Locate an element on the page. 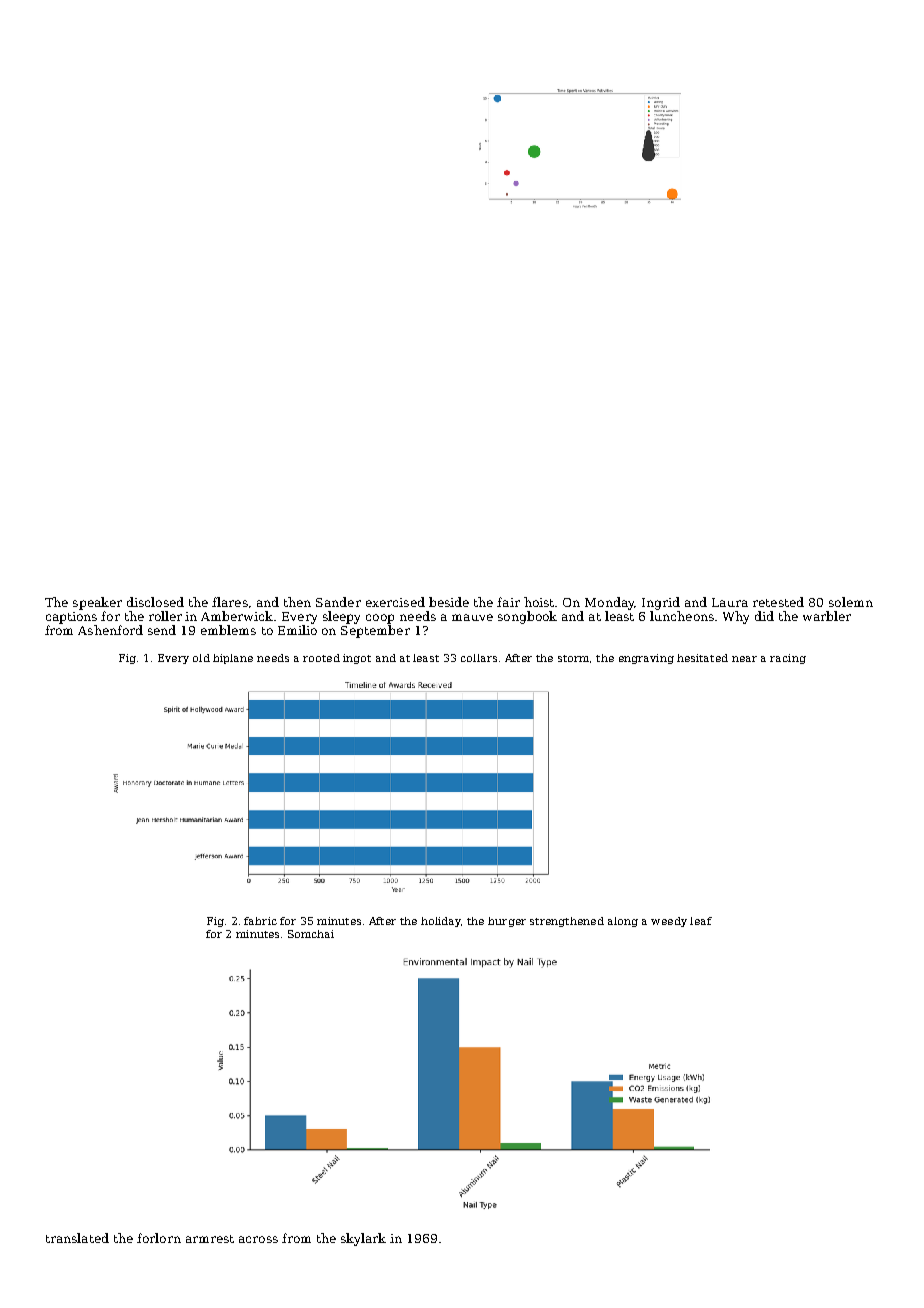 The height and width of the image is (1308, 924). burger is located at coordinates (507, 922).
